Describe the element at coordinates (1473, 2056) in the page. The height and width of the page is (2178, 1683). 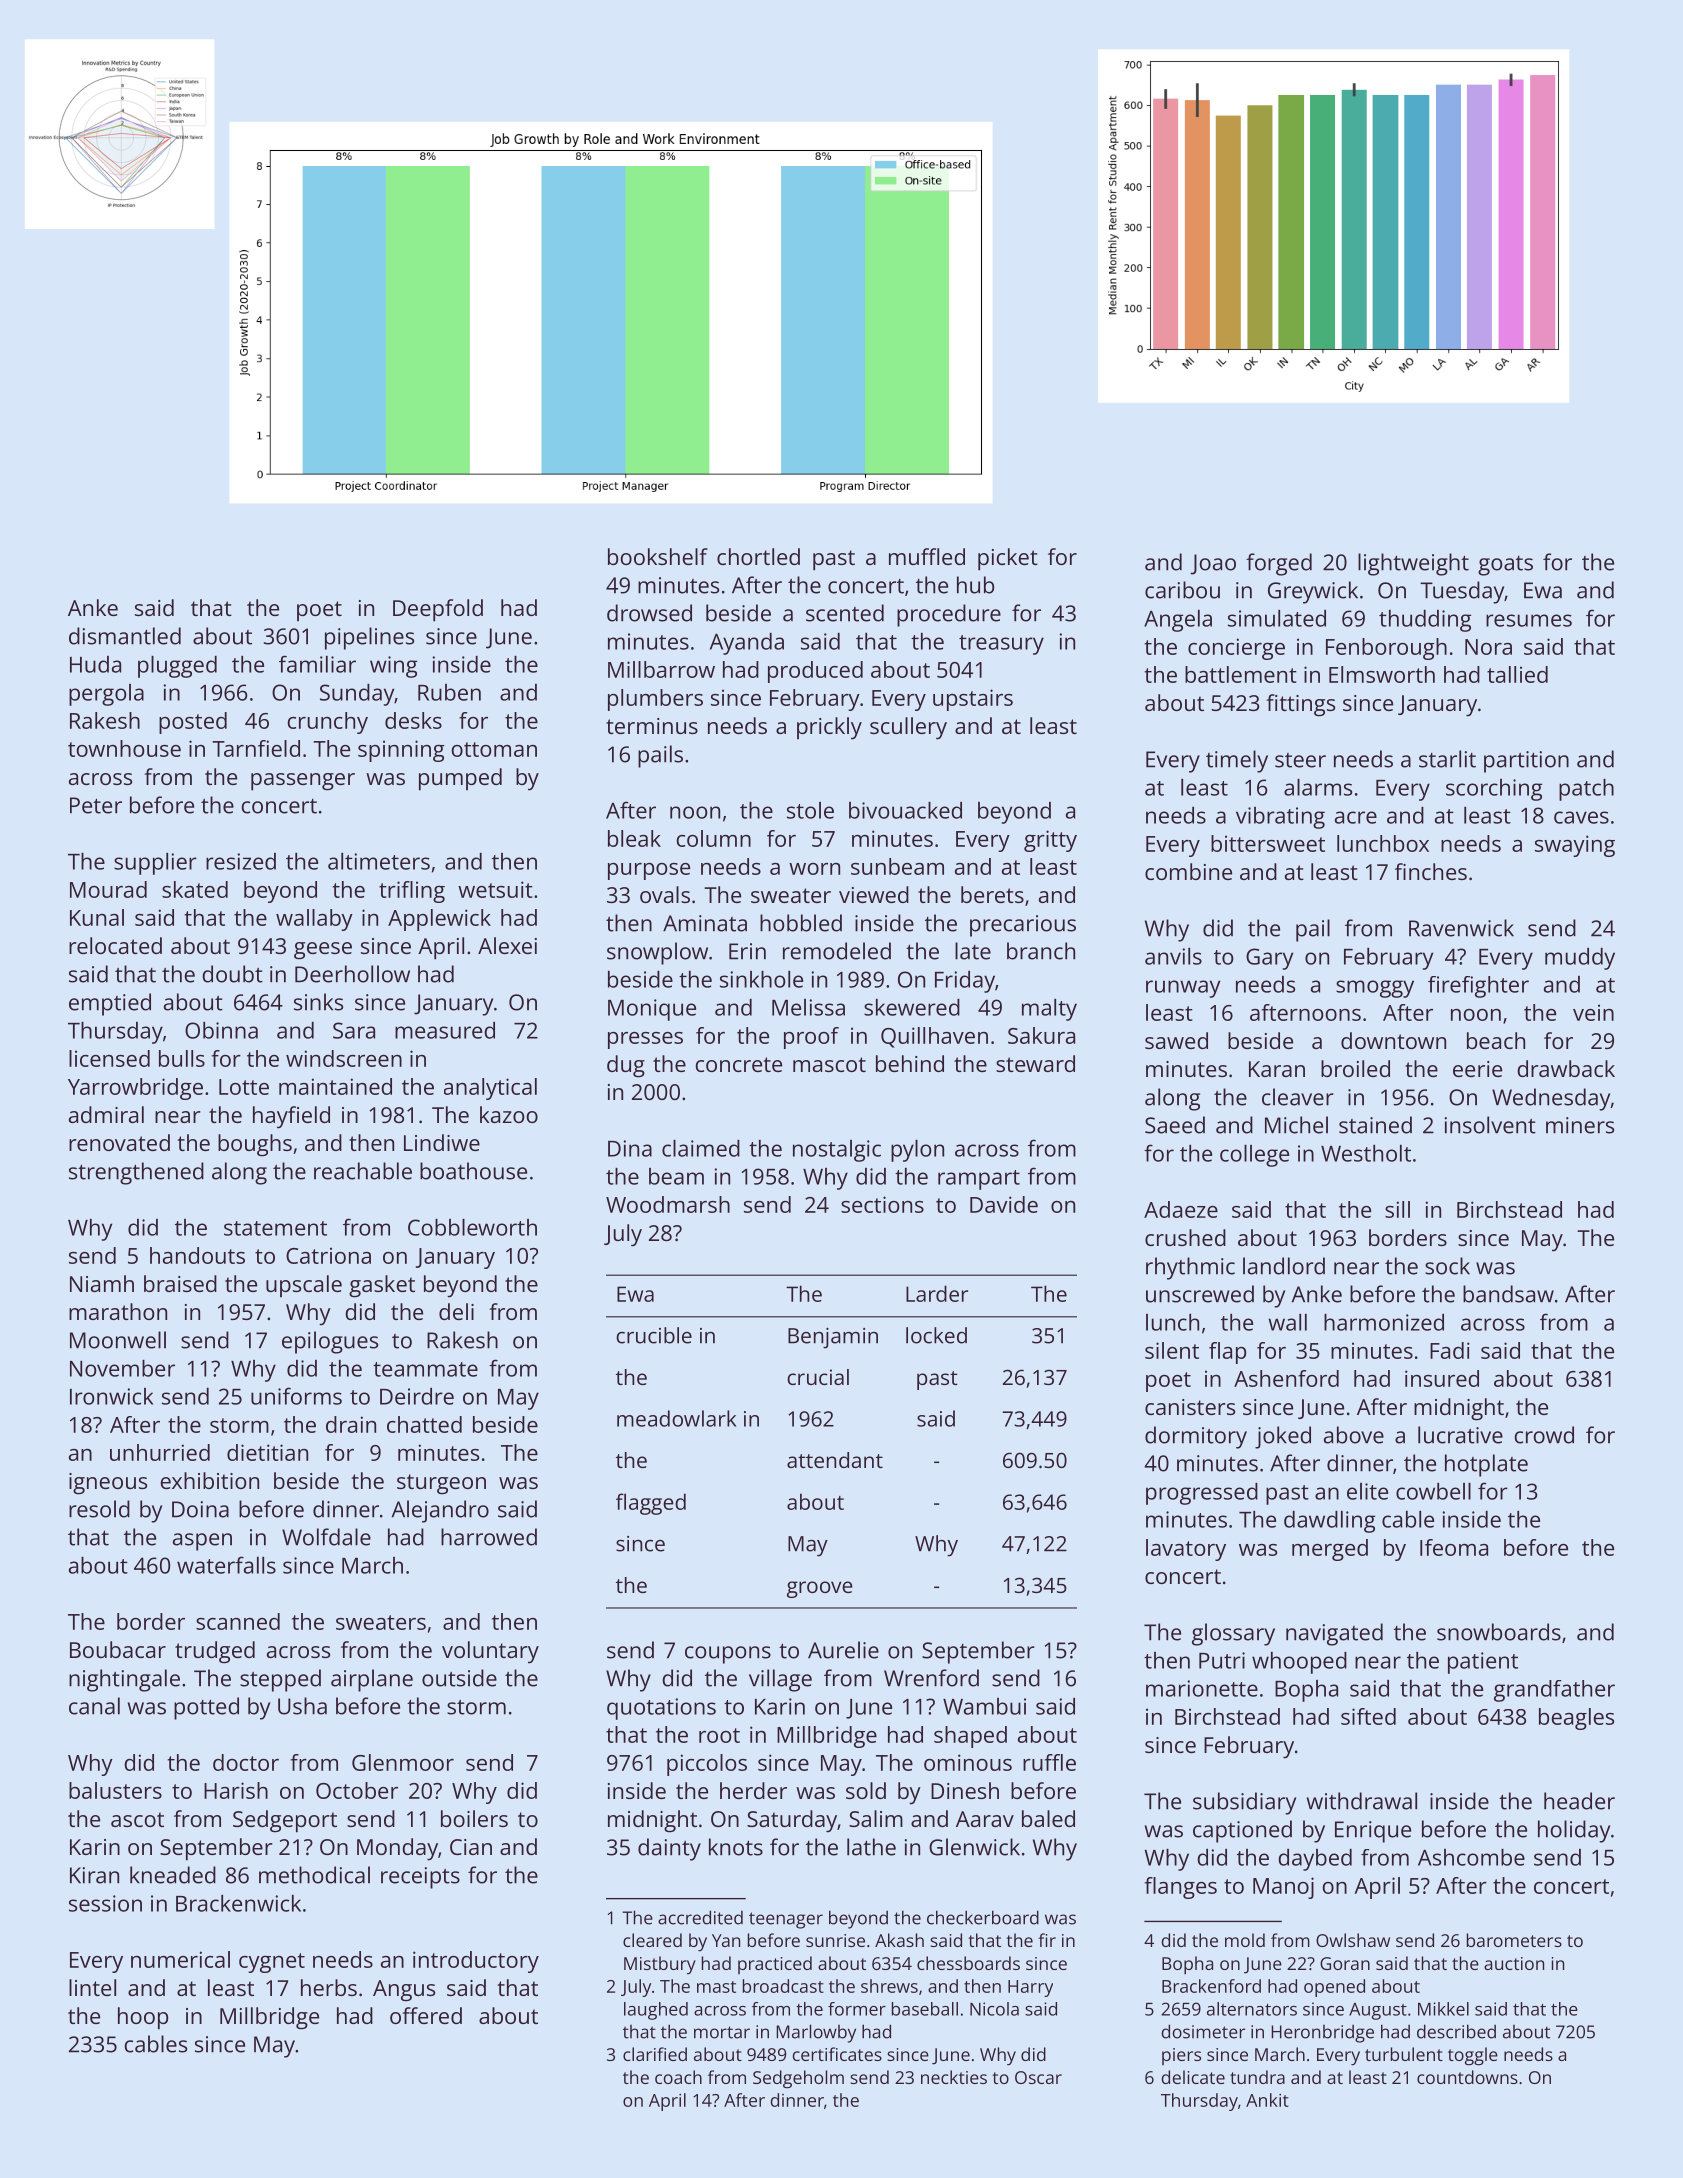
I see `toggle` at that location.
